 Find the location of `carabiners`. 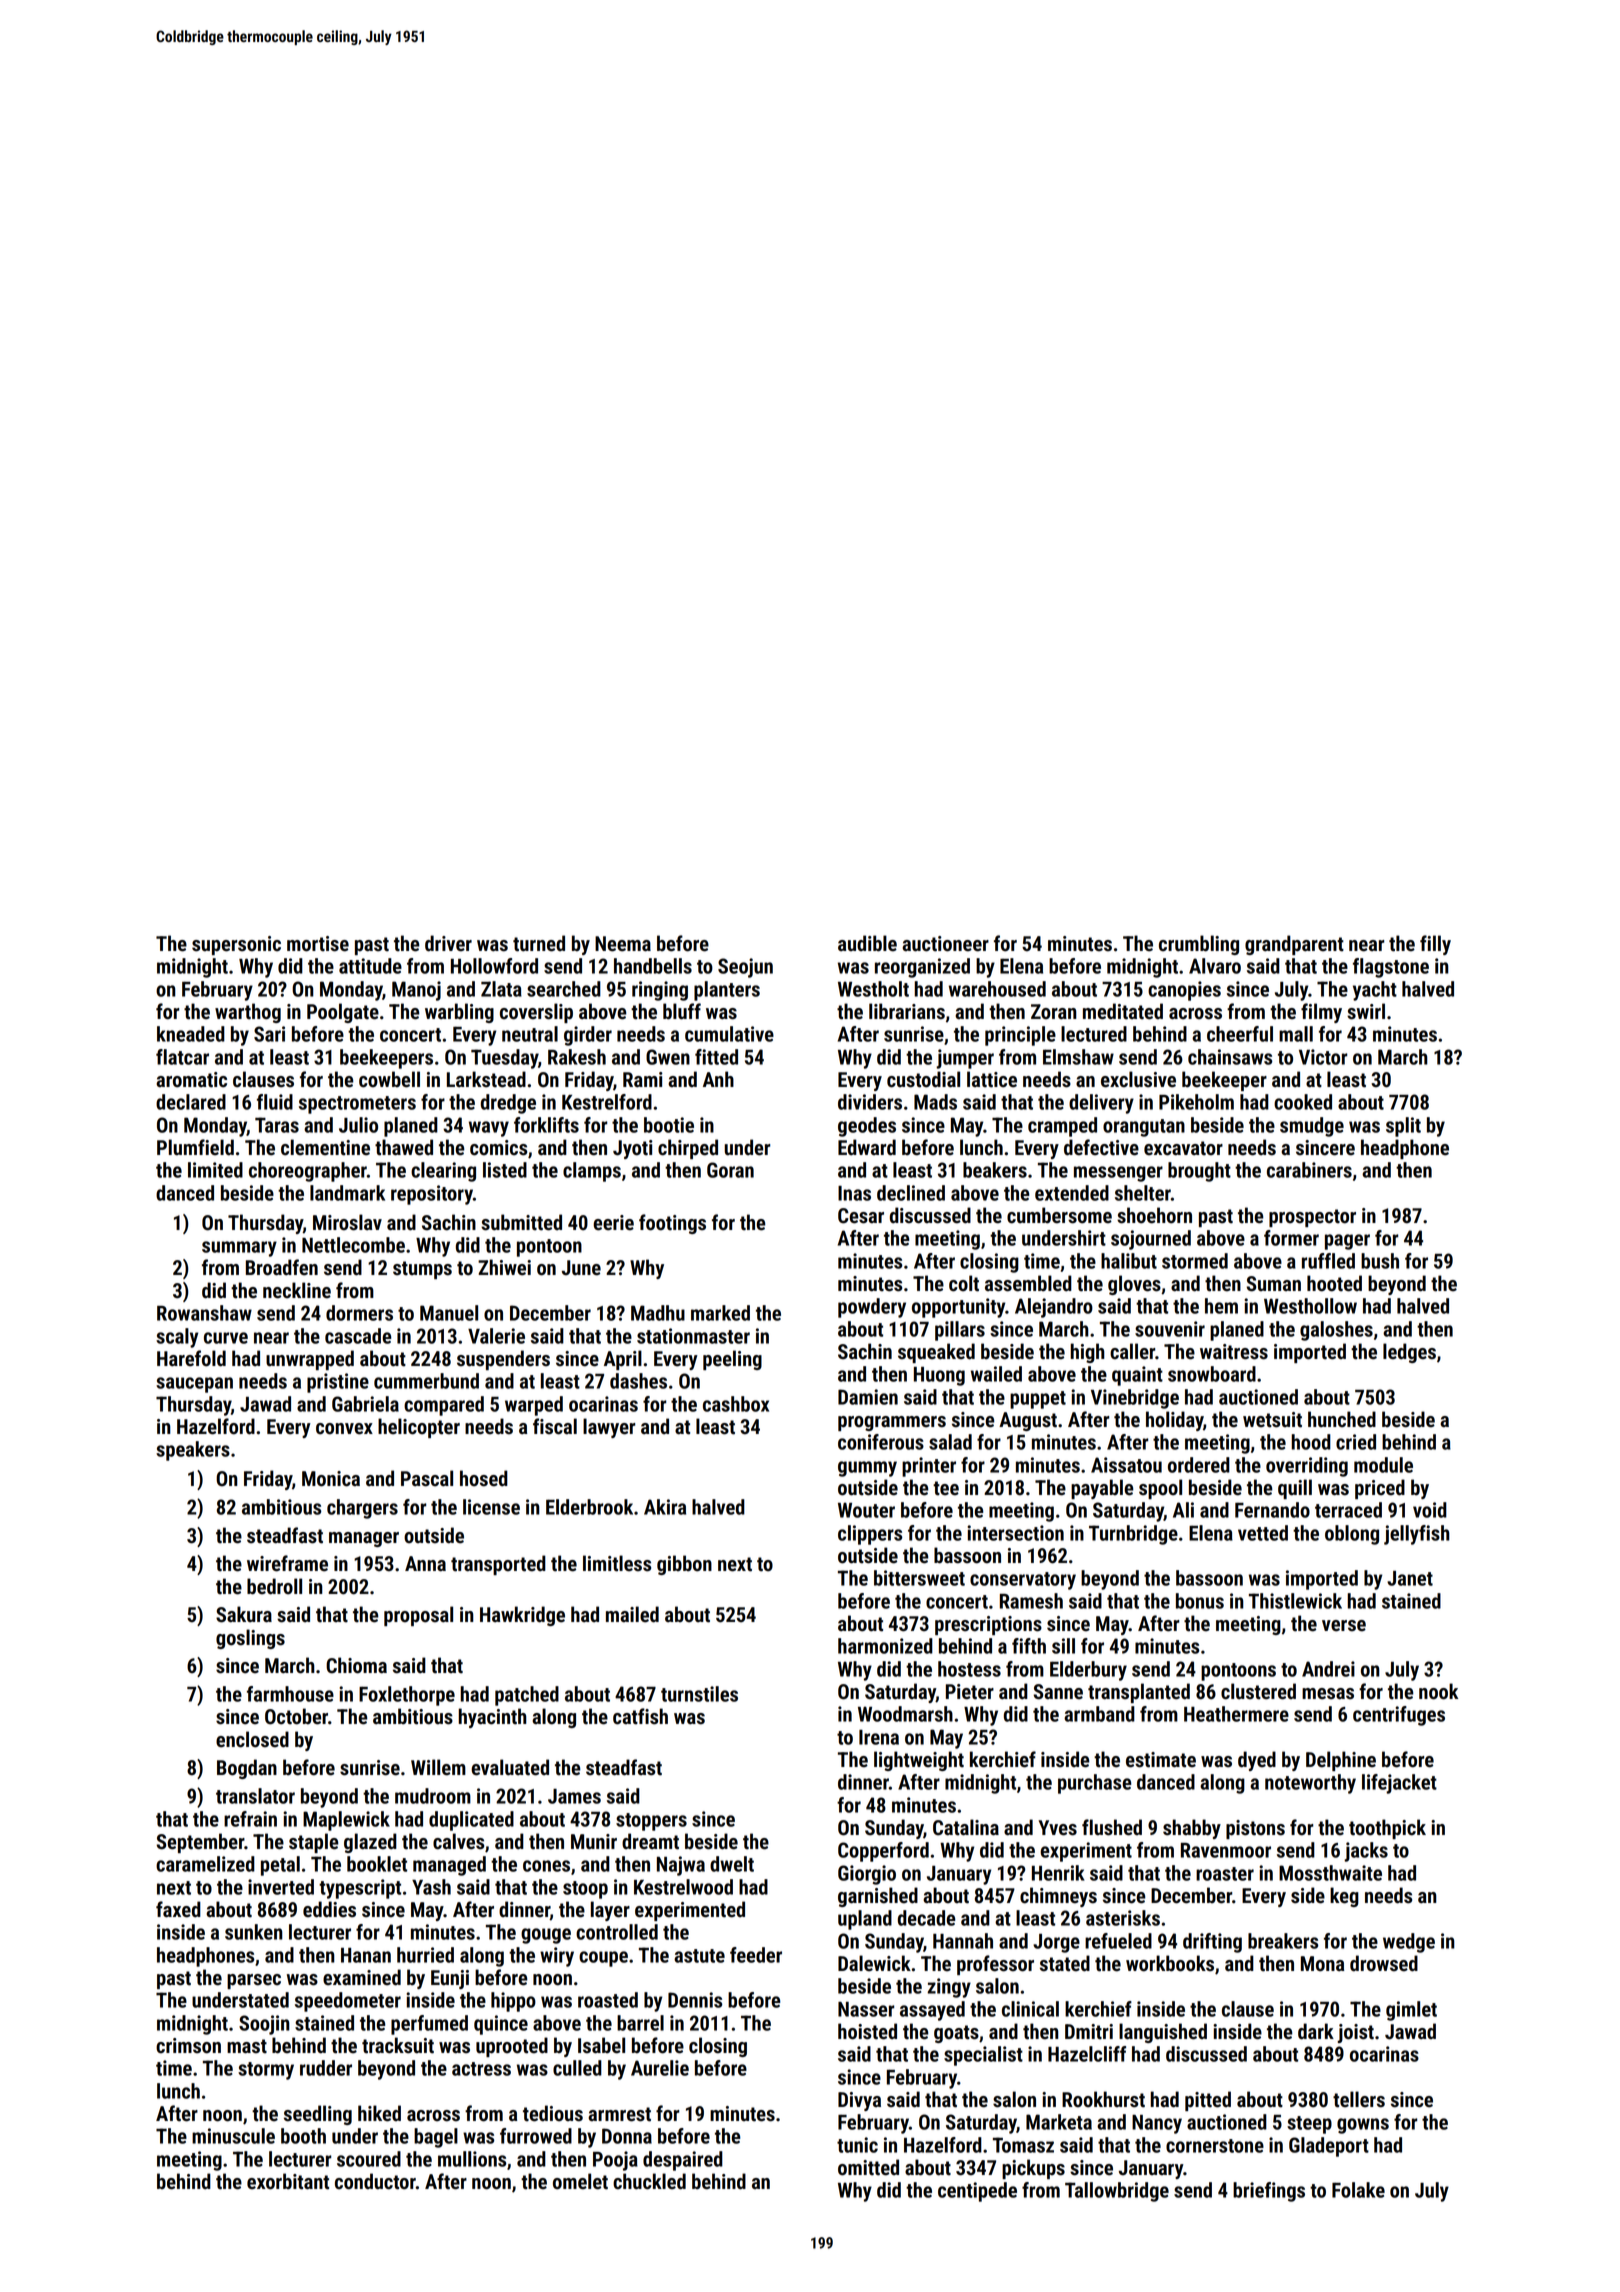

carabiners is located at coordinates (1309, 1170).
